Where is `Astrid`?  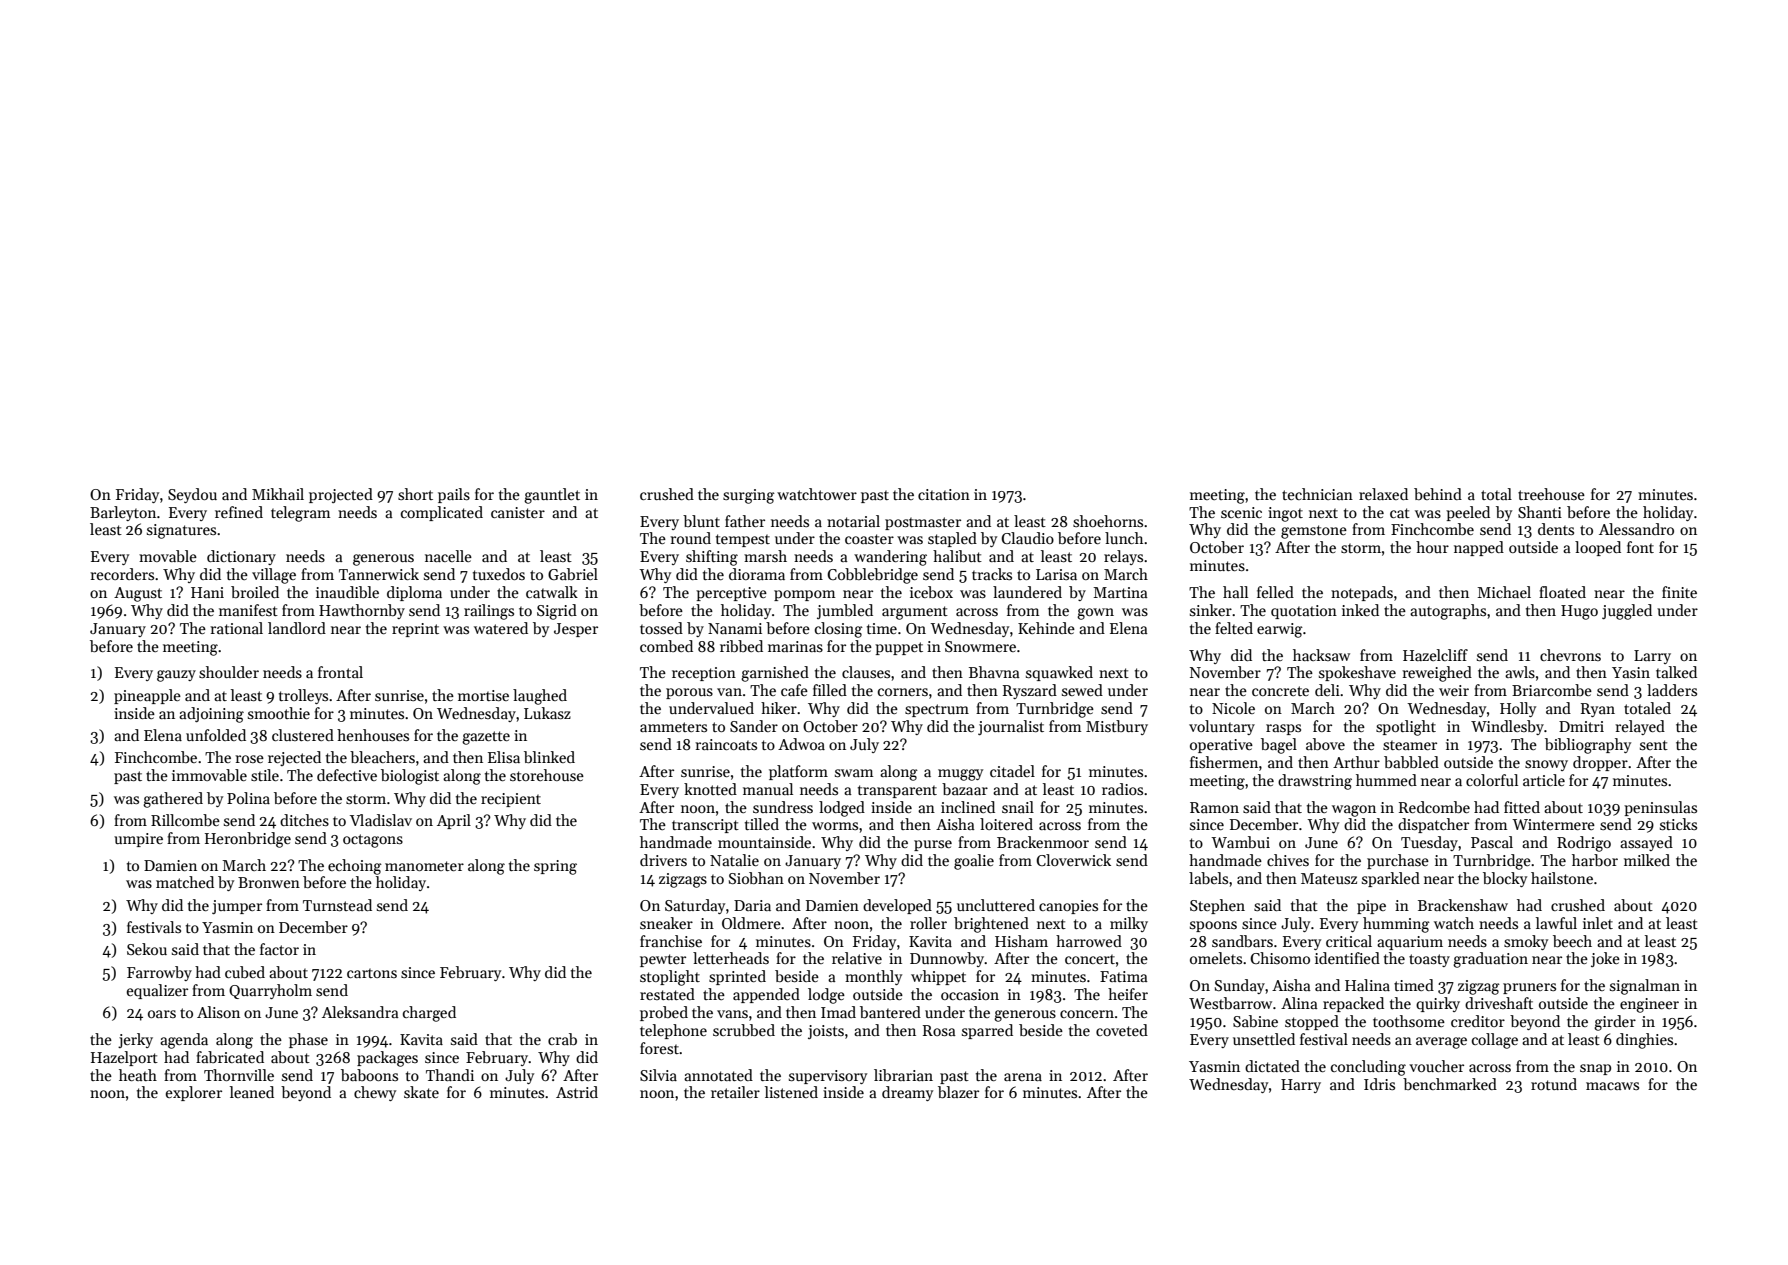 Astrid is located at coordinates (577, 1092).
